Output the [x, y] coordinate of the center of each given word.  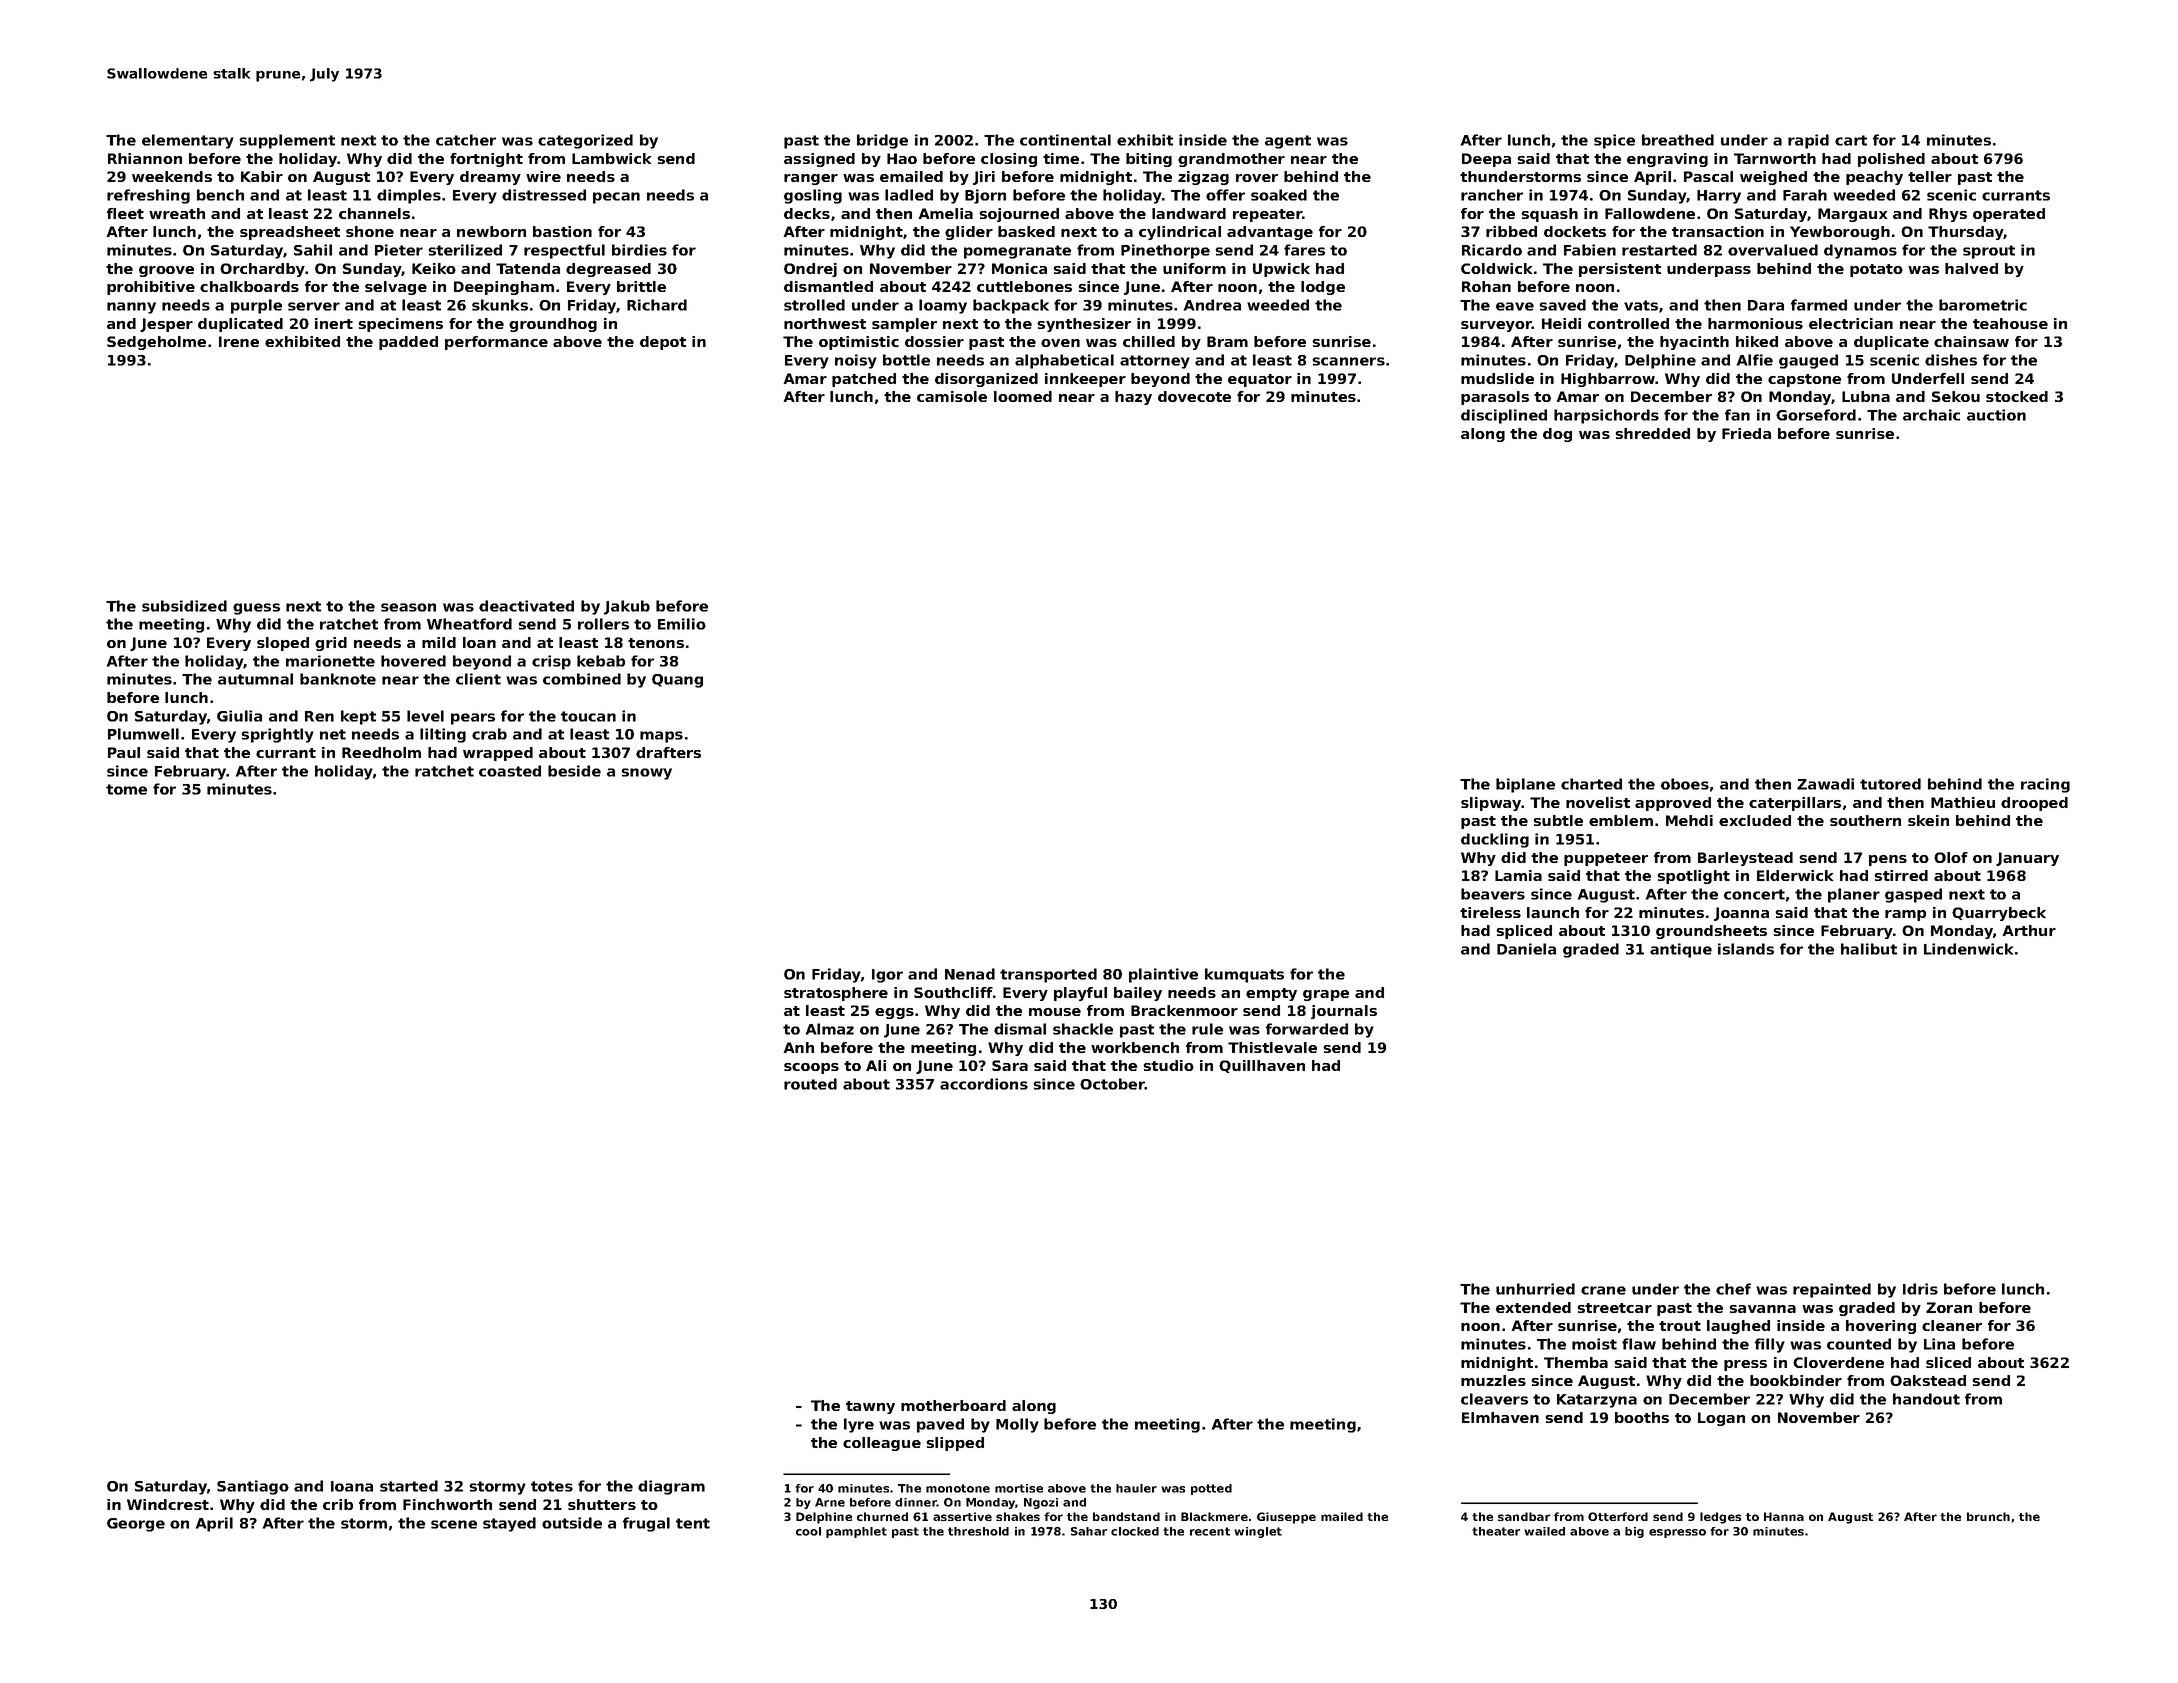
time [1061, 158]
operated [2009, 215]
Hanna [1784, 1516]
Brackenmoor [1184, 1010]
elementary [188, 141]
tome [126, 789]
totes [552, 1486]
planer [1854, 895]
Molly [1017, 1425]
